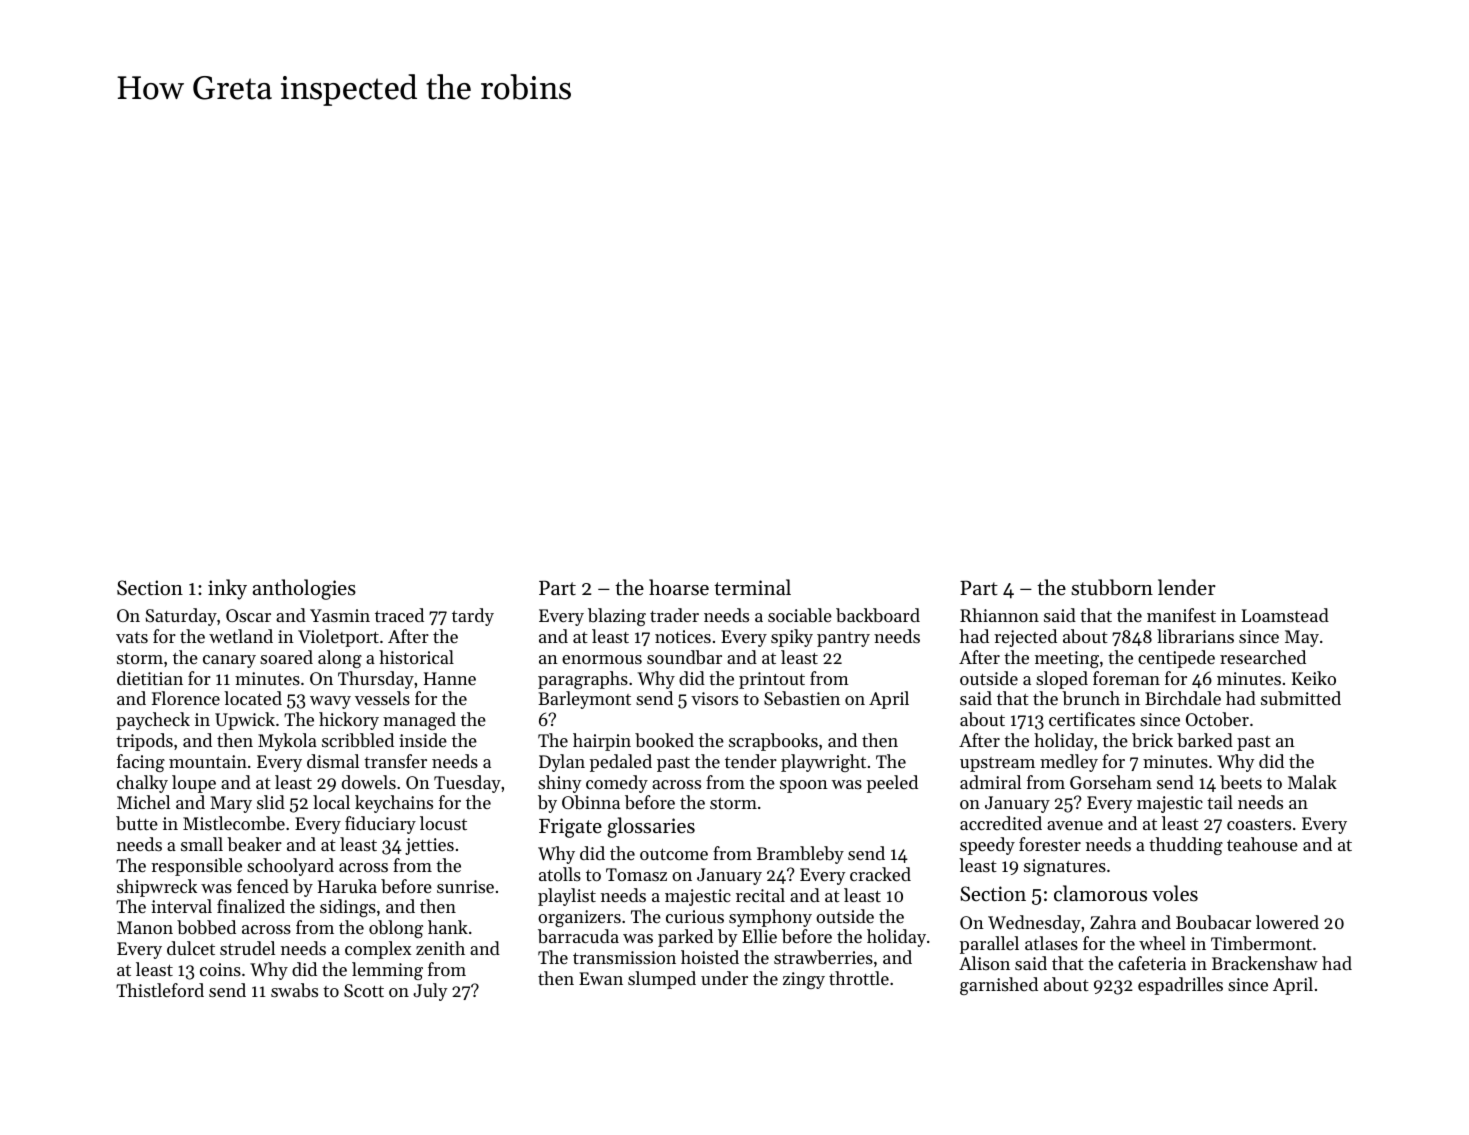  Describe the element at coordinates (636, 874) in the image. I see `Tomasz` at that location.
